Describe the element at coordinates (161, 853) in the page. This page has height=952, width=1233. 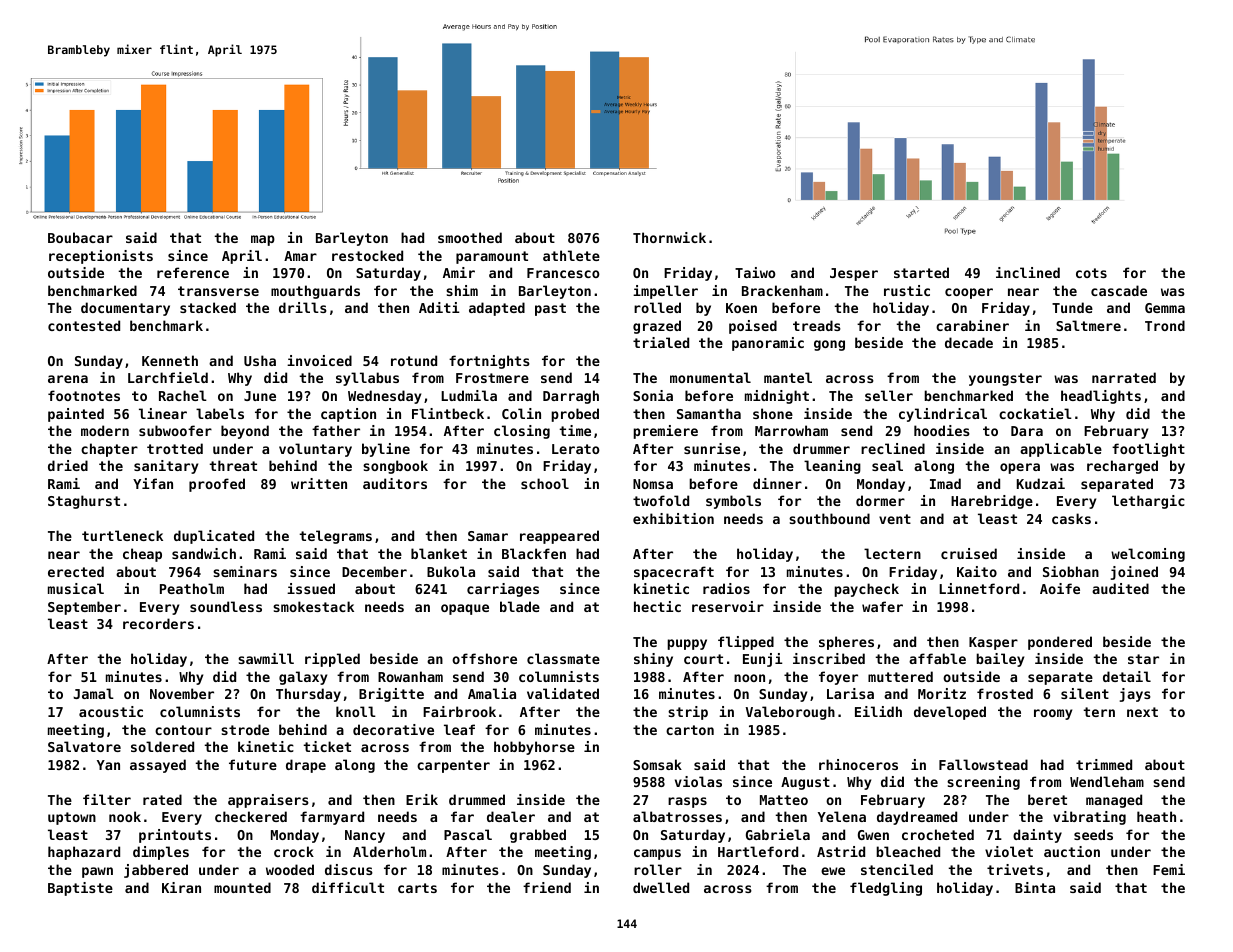
I see `dimples` at that location.
